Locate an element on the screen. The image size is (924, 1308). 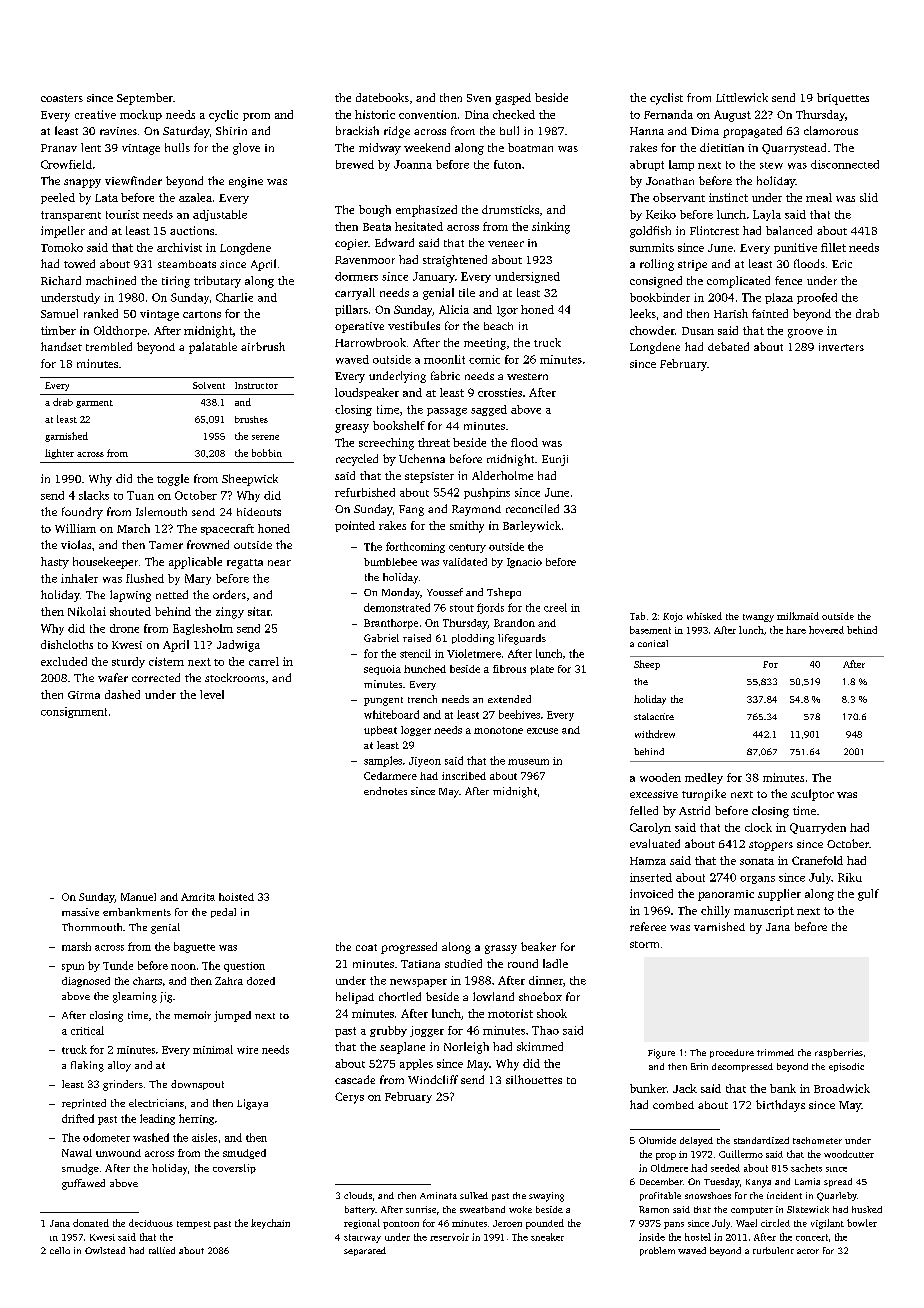
Littlewick is located at coordinates (742, 97).
